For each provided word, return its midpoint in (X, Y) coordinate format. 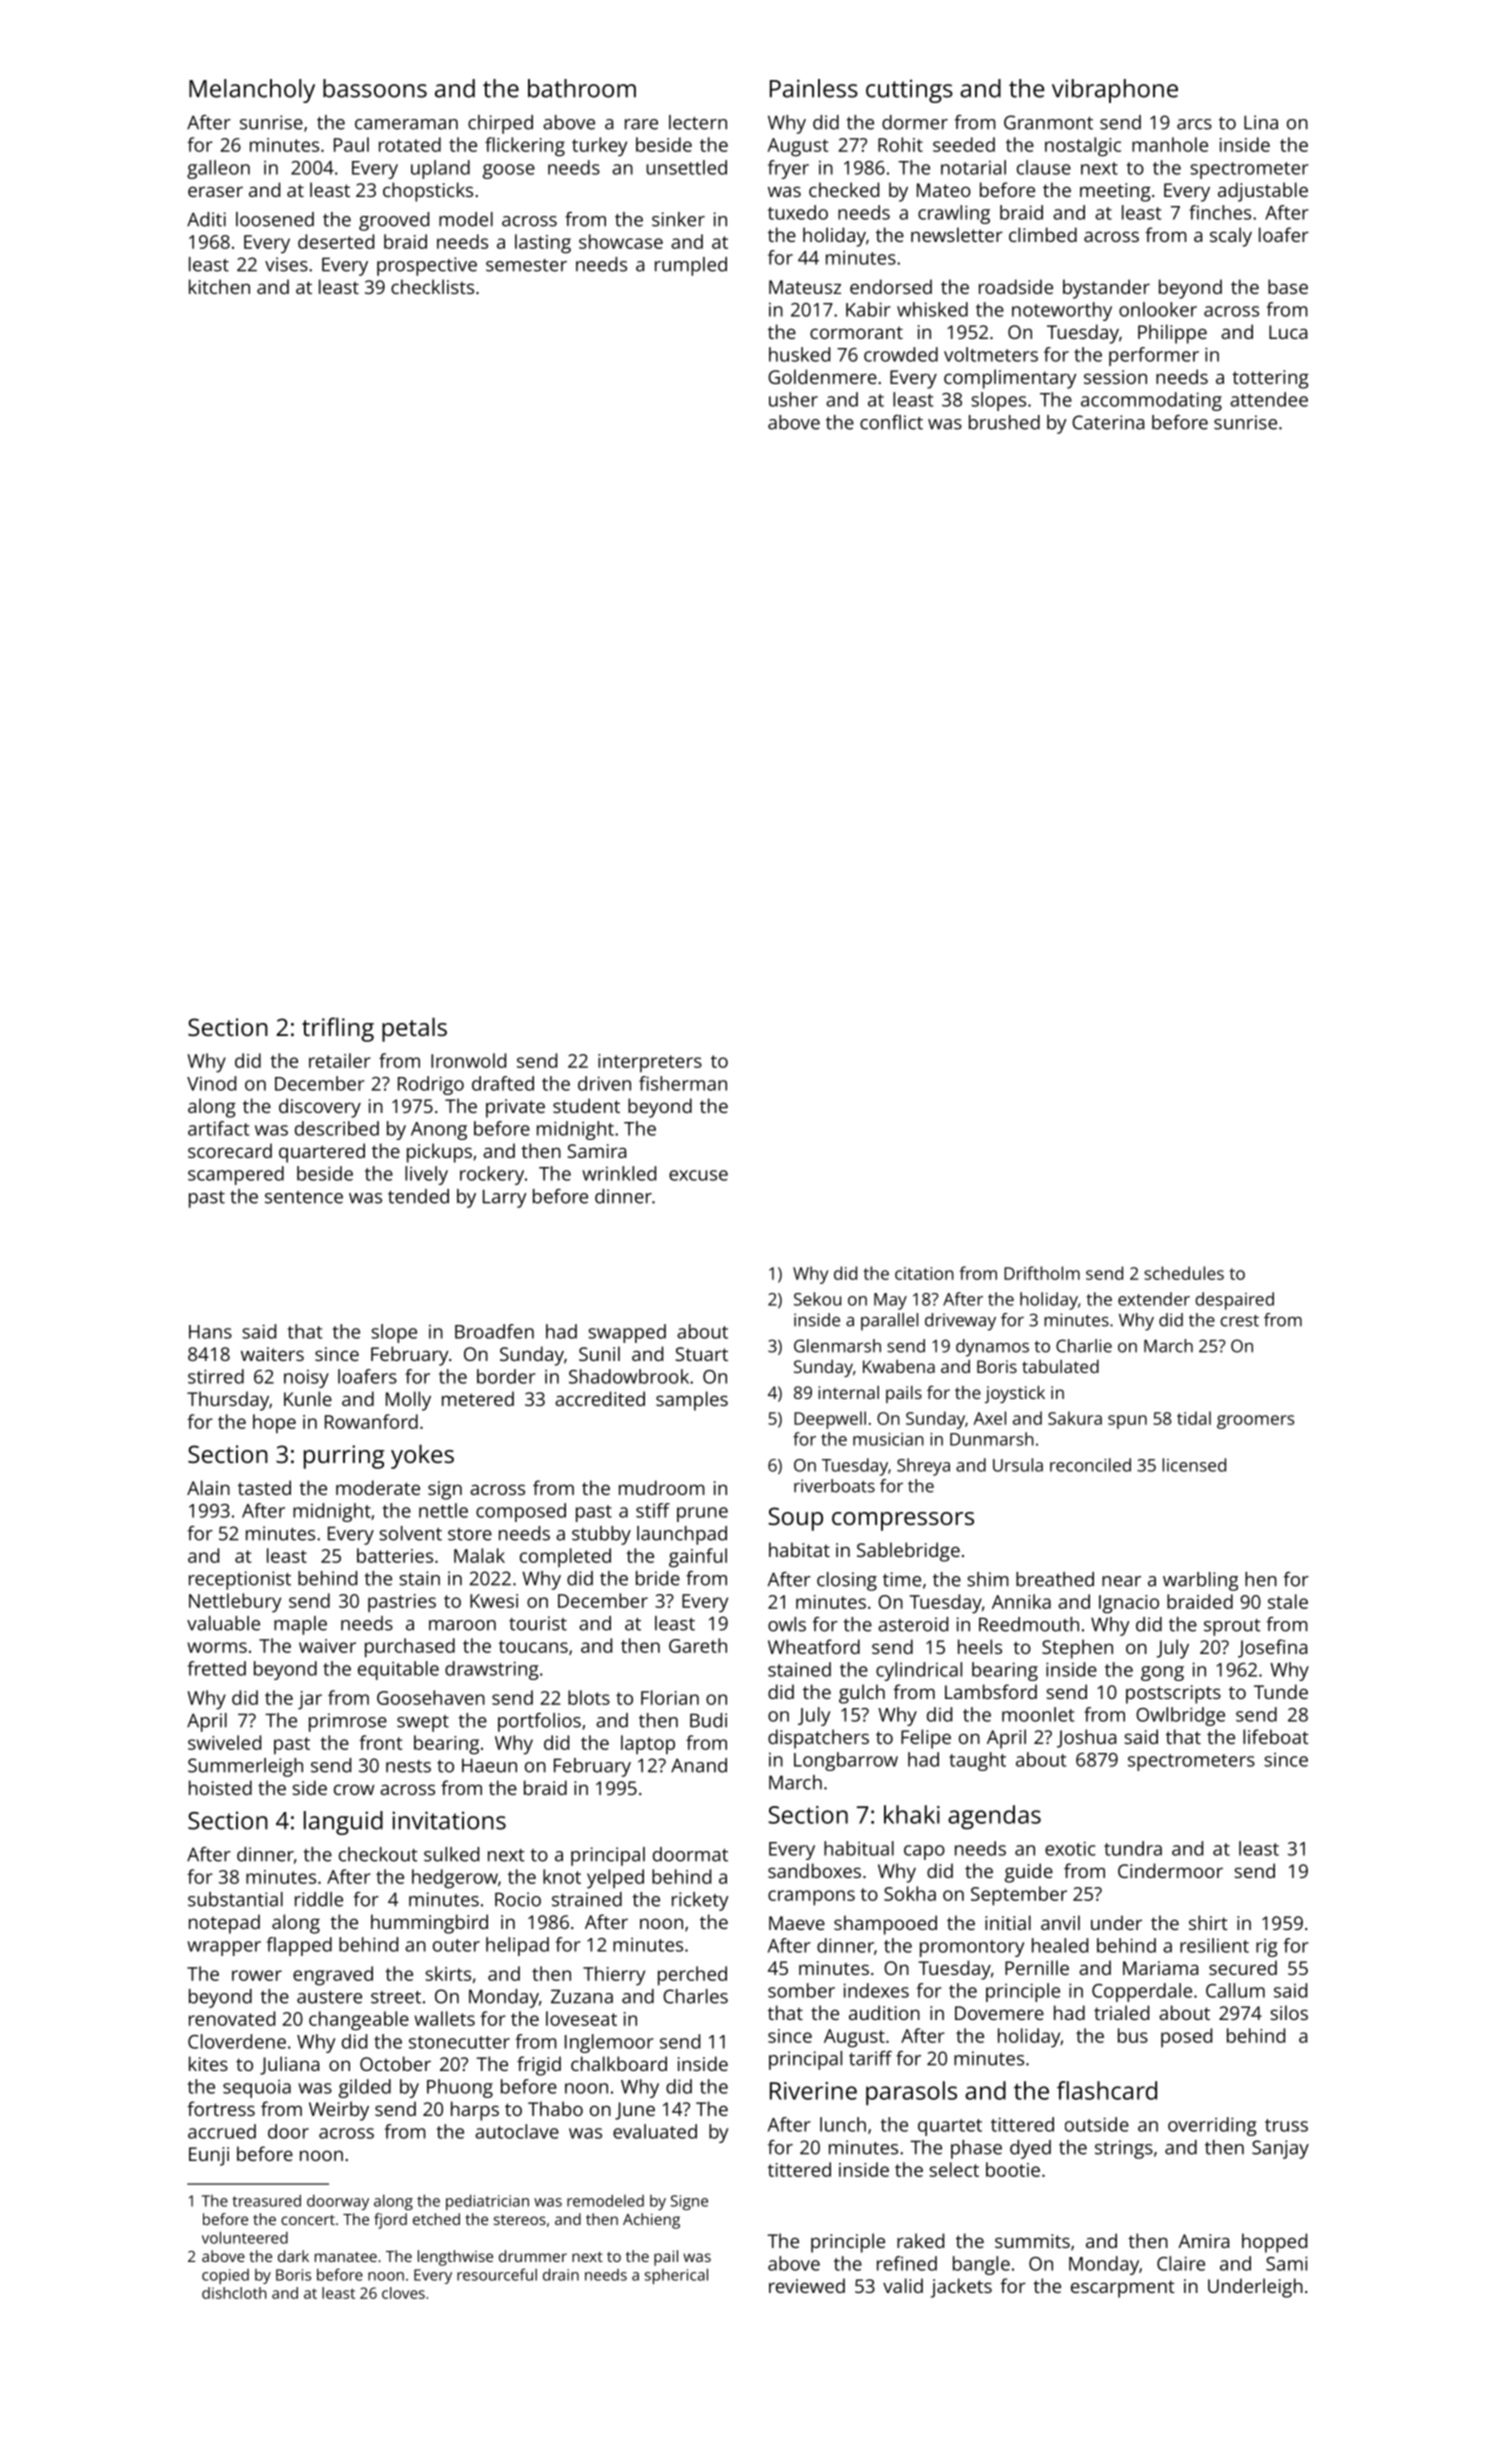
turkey (599, 147)
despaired (1234, 1301)
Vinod (211, 1083)
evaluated (655, 2131)
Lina (1261, 122)
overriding (1212, 2126)
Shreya (923, 1467)
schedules (1184, 1273)
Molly (408, 1401)
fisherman (683, 1083)
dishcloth (234, 2293)
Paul (351, 144)
